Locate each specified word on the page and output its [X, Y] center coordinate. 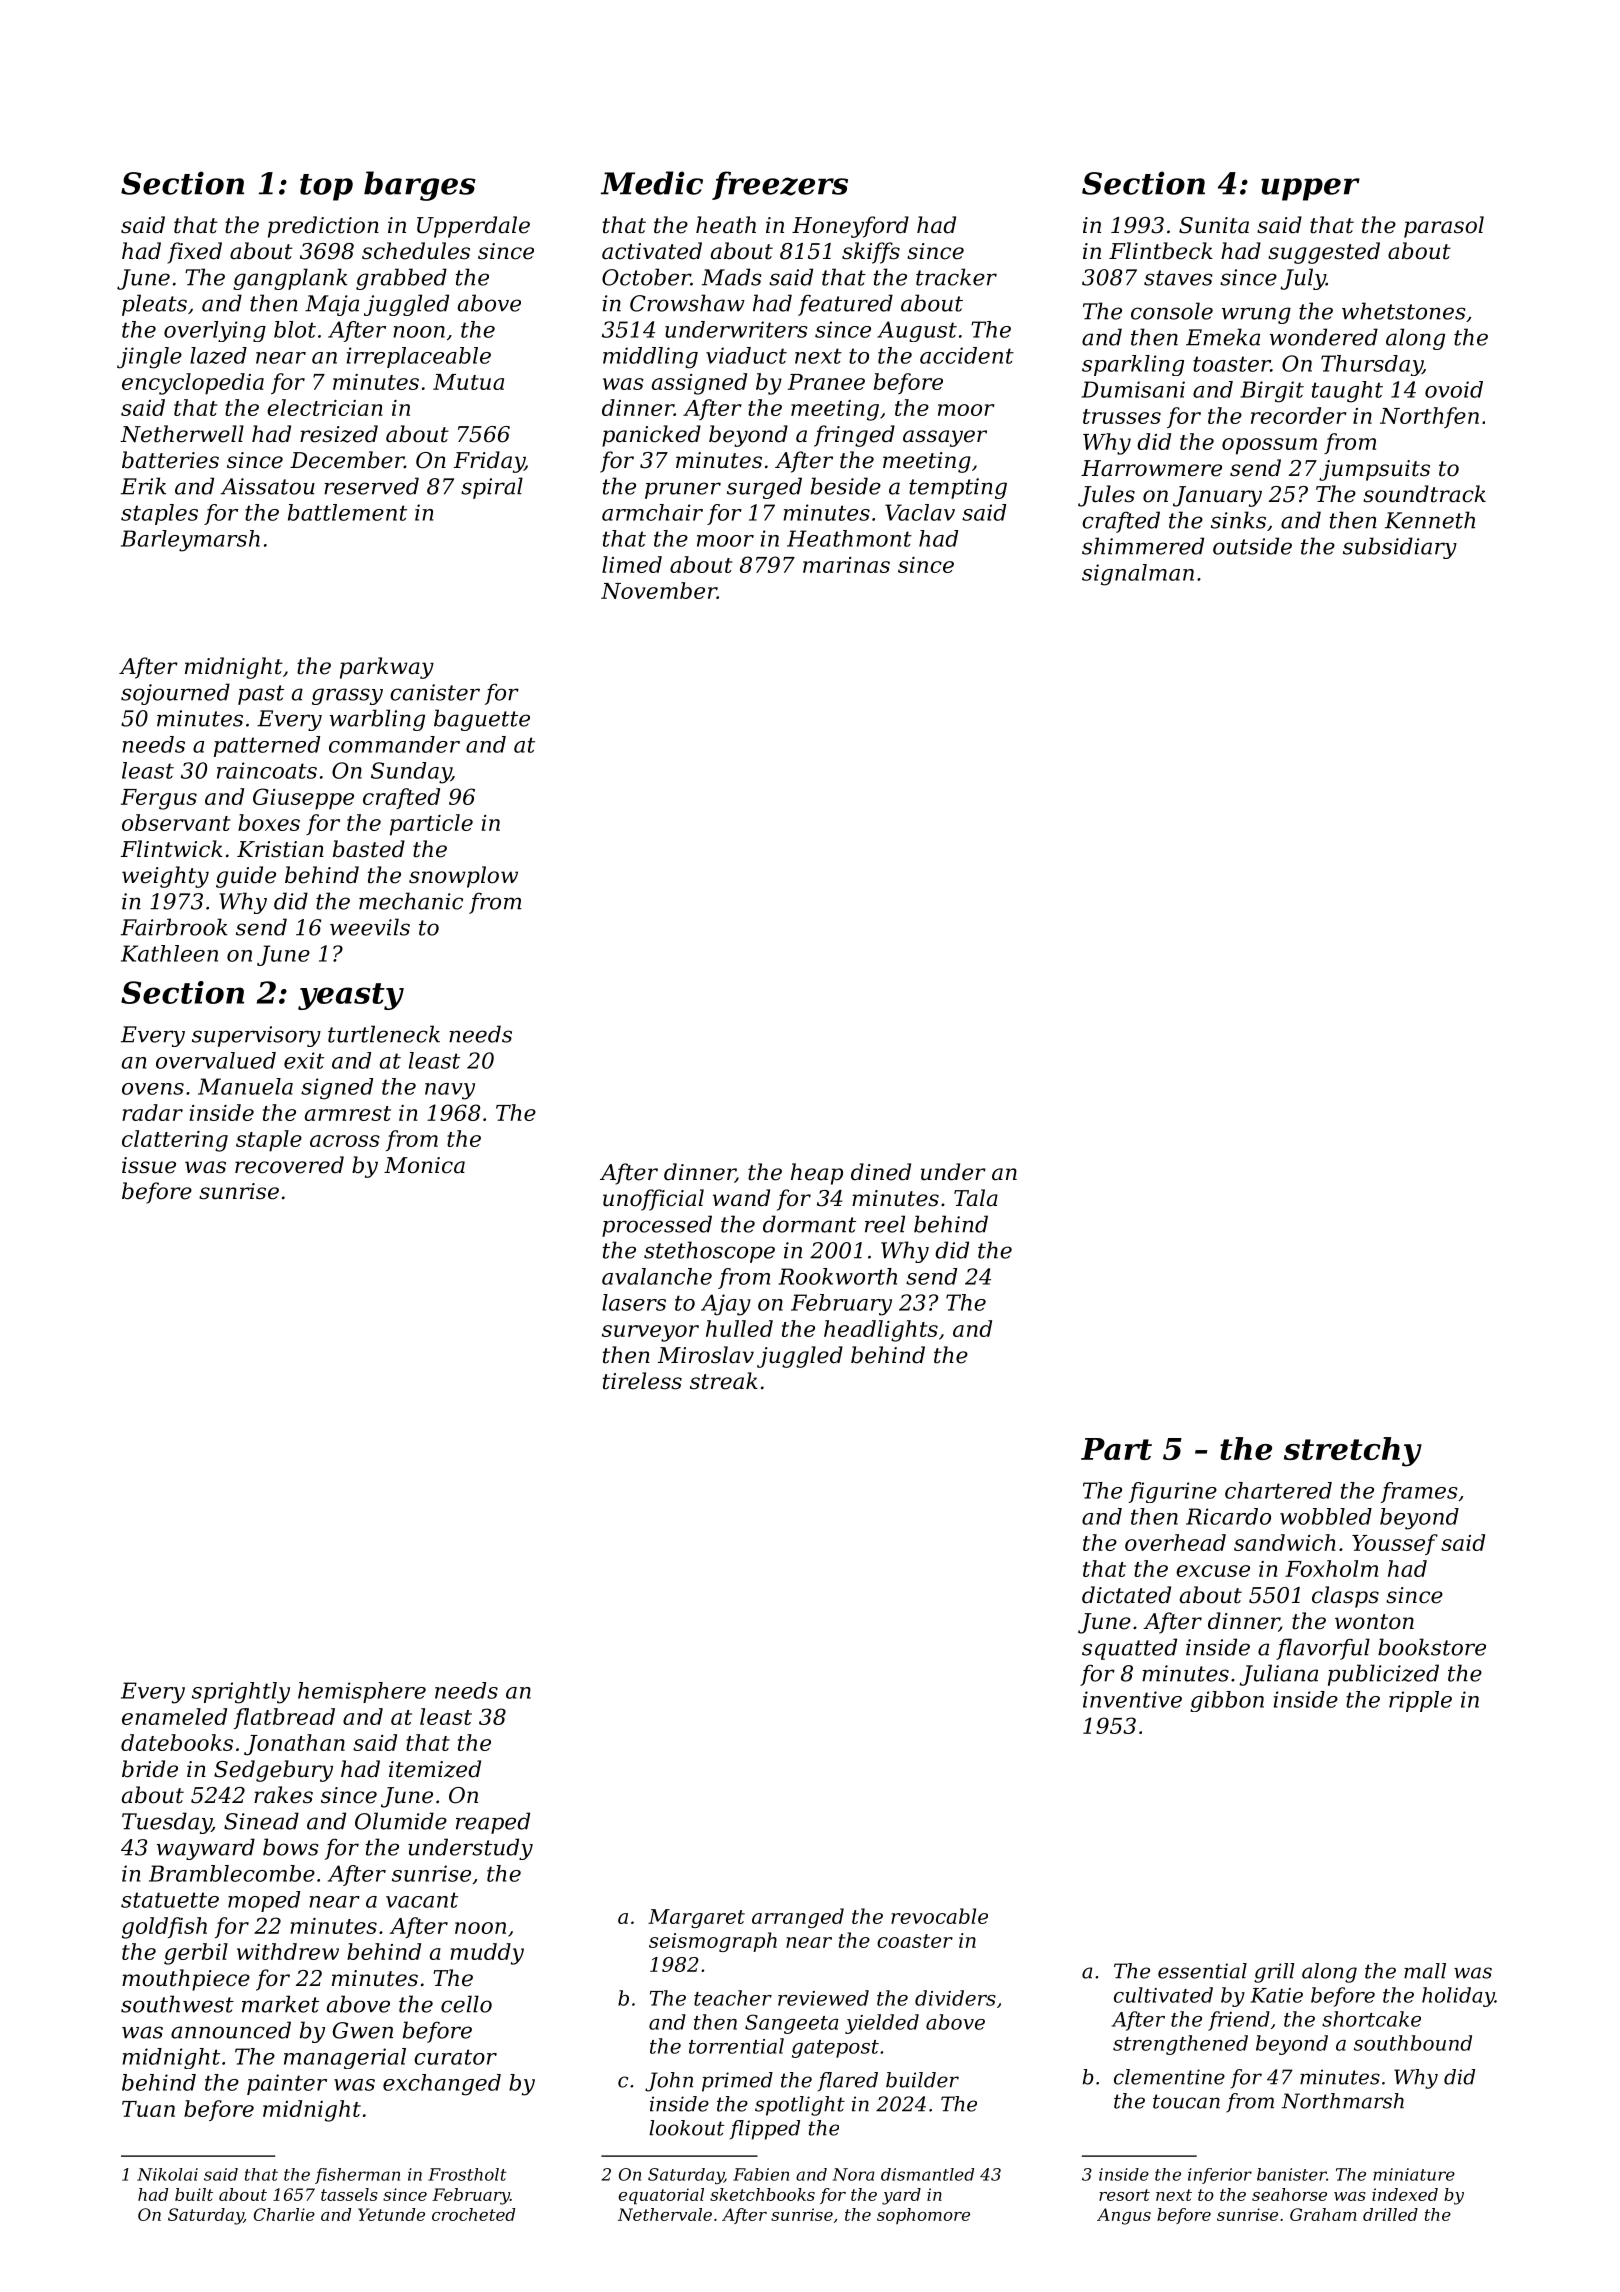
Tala [976, 1198]
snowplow [463, 877]
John [669, 2082]
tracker [956, 277]
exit [304, 1060]
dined [881, 1172]
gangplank [290, 279]
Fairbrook [174, 927]
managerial [345, 2058]
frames [1419, 1492]
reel [885, 1224]
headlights [881, 1331]
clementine [1169, 2077]
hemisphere [362, 1692]
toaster [1232, 364]
